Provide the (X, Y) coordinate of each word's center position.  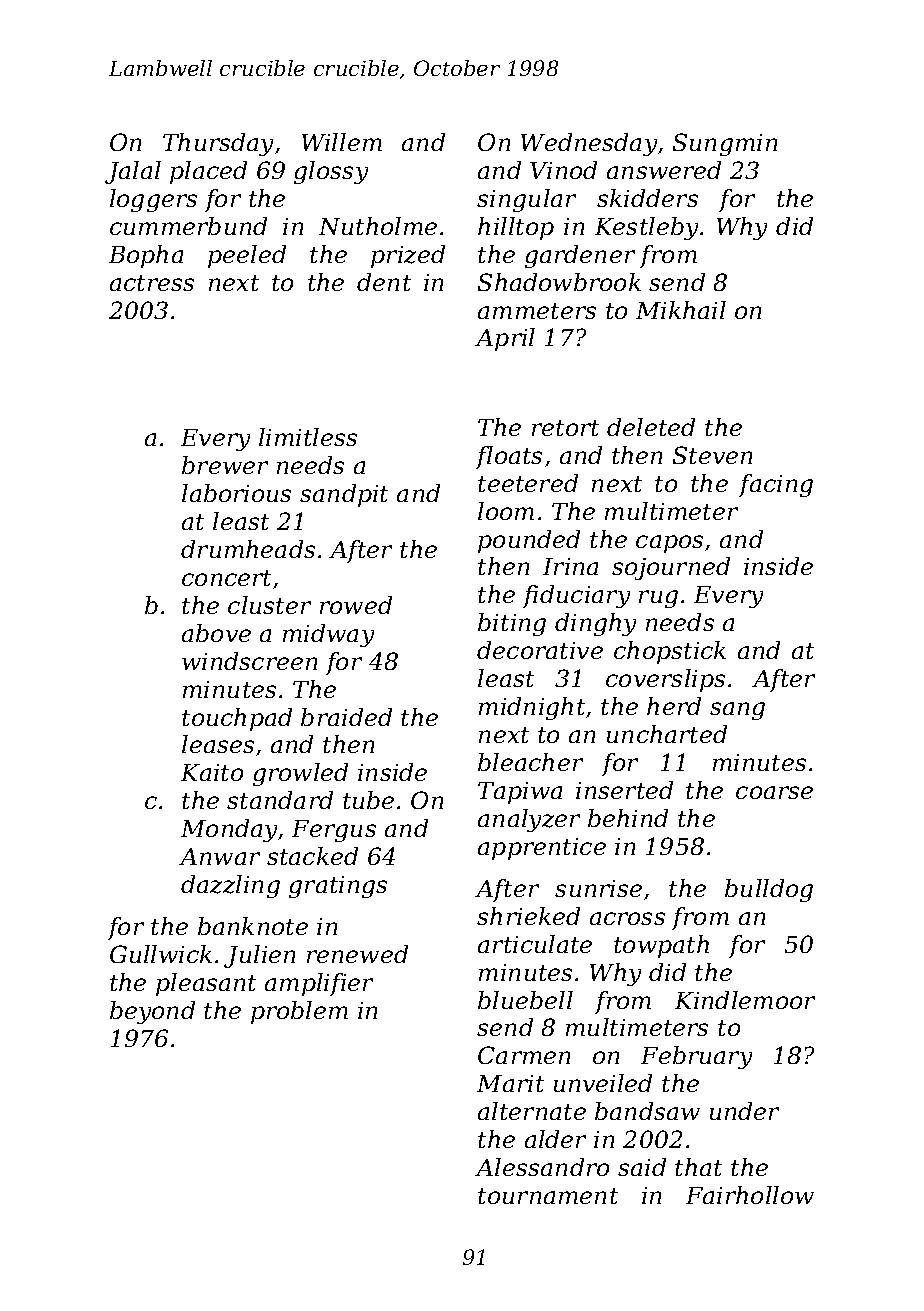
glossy (331, 172)
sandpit (344, 495)
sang (737, 711)
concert (226, 578)
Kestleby (646, 228)
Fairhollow (750, 1195)
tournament (548, 1196)
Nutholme (378, 226)
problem (299, 1012)
